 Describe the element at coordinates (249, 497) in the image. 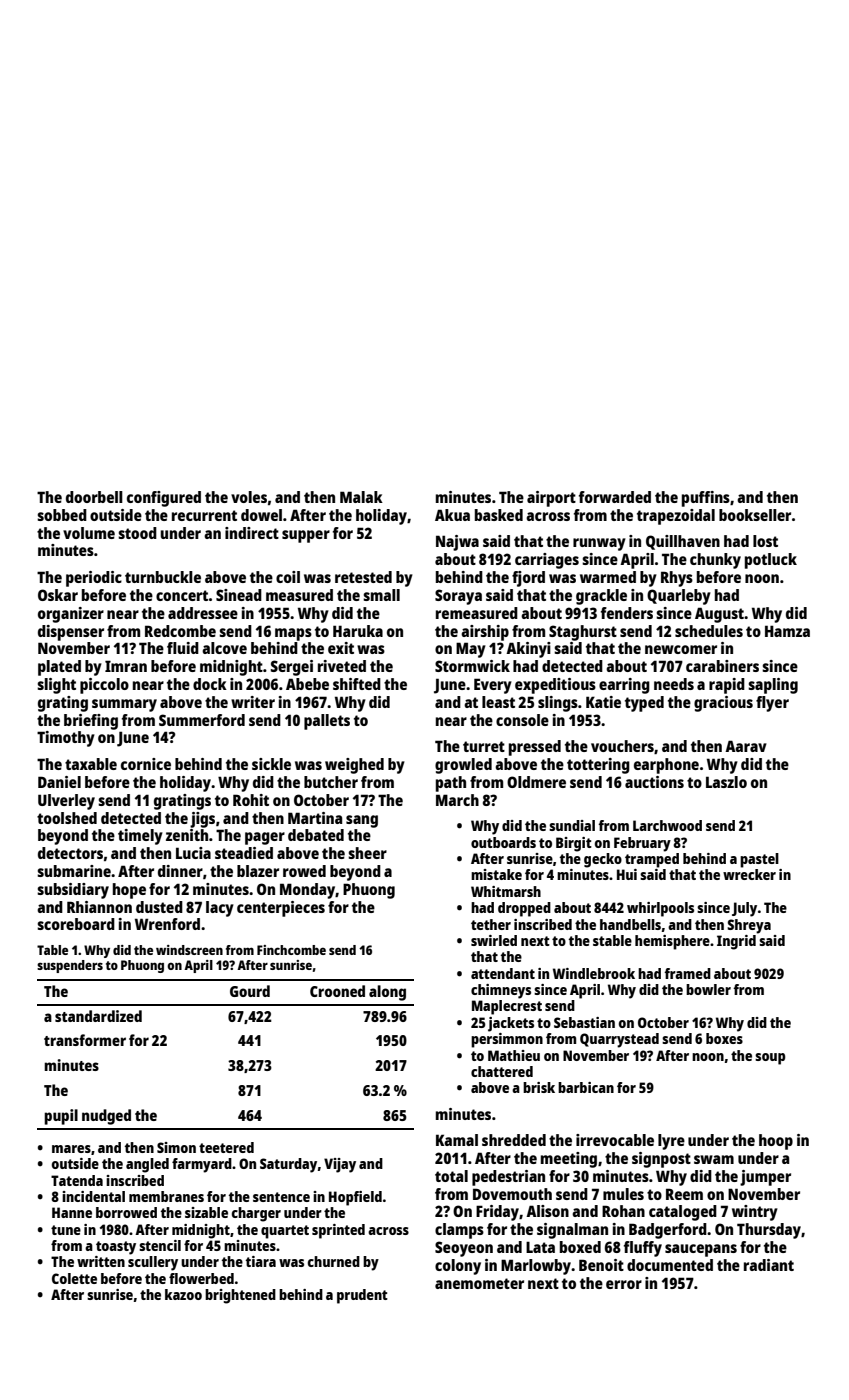

I see `voles` at that location.
